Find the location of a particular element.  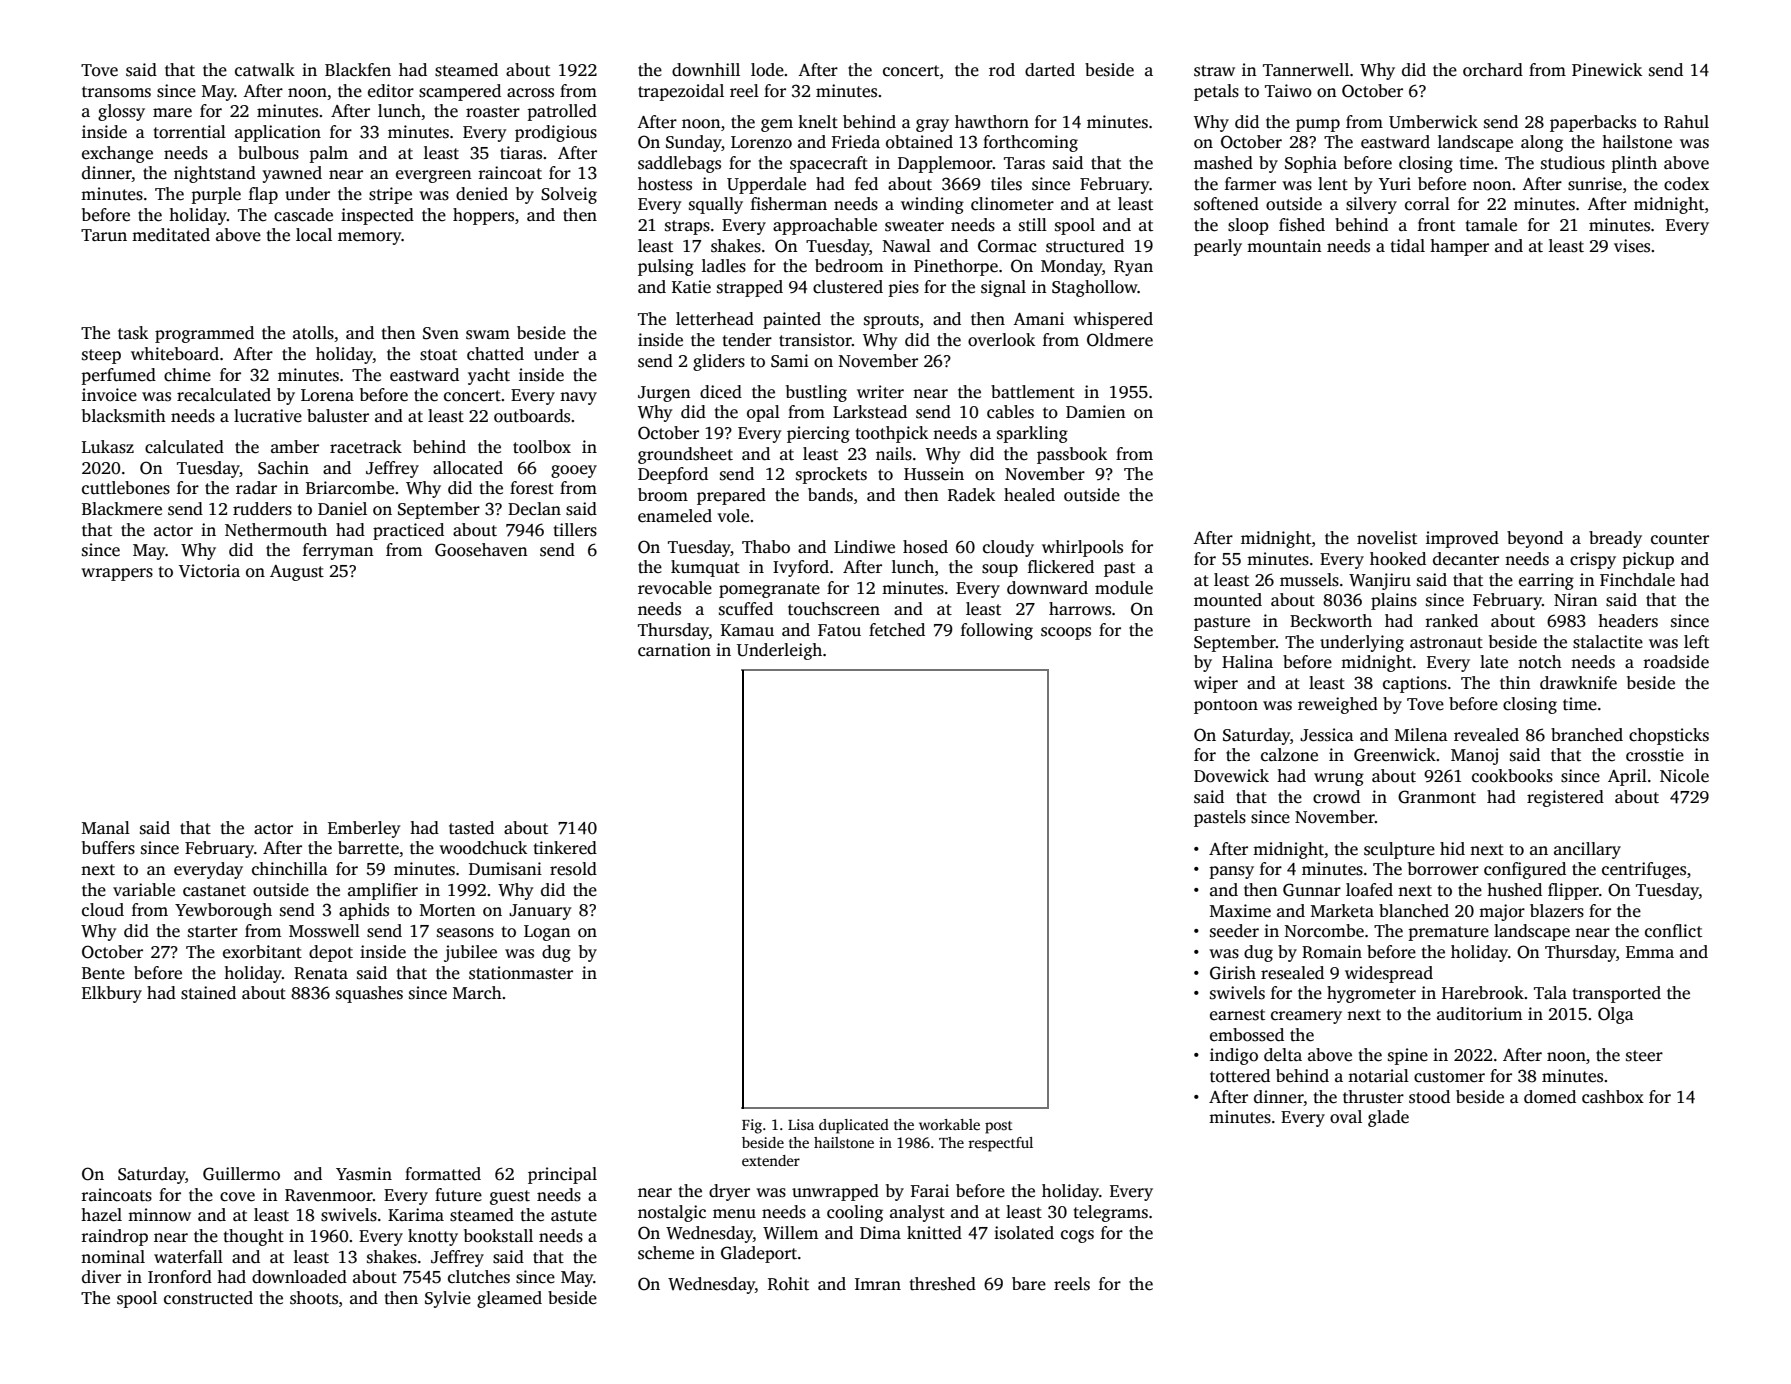

baluster is located at coordinates (338, 416).
